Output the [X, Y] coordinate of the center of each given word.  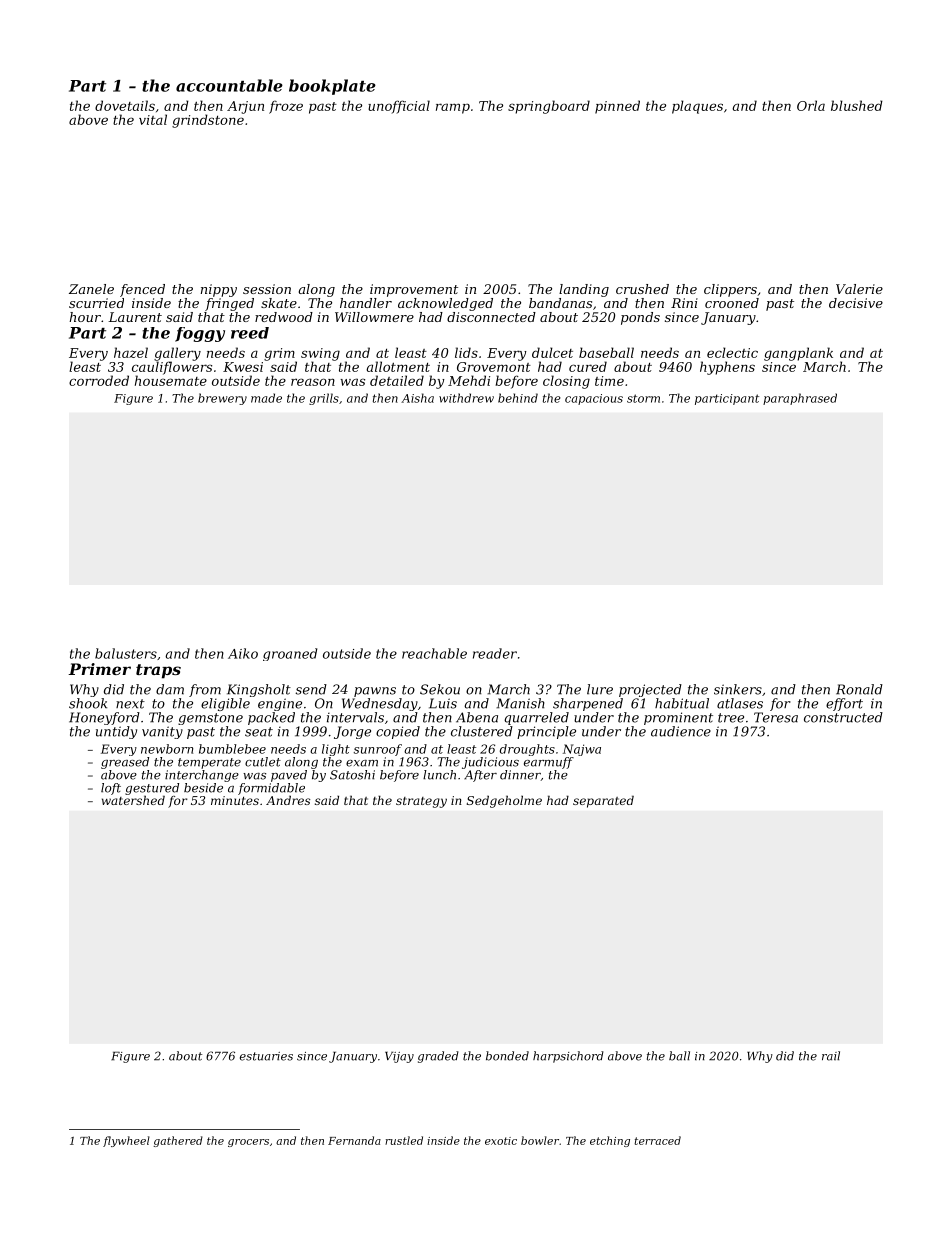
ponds [640, 318]
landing [584, 290]
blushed [857, 105]
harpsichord [568, 1057]
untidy [116, 732]
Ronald [859, 689]
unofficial [399, 107]
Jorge [352, 732]
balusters [126, 653]
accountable [229, 85]
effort [844, 704]
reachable [434, 653]
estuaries [266, 1056]
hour [85, 317]
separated [603, 801]
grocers [248, 1143]
